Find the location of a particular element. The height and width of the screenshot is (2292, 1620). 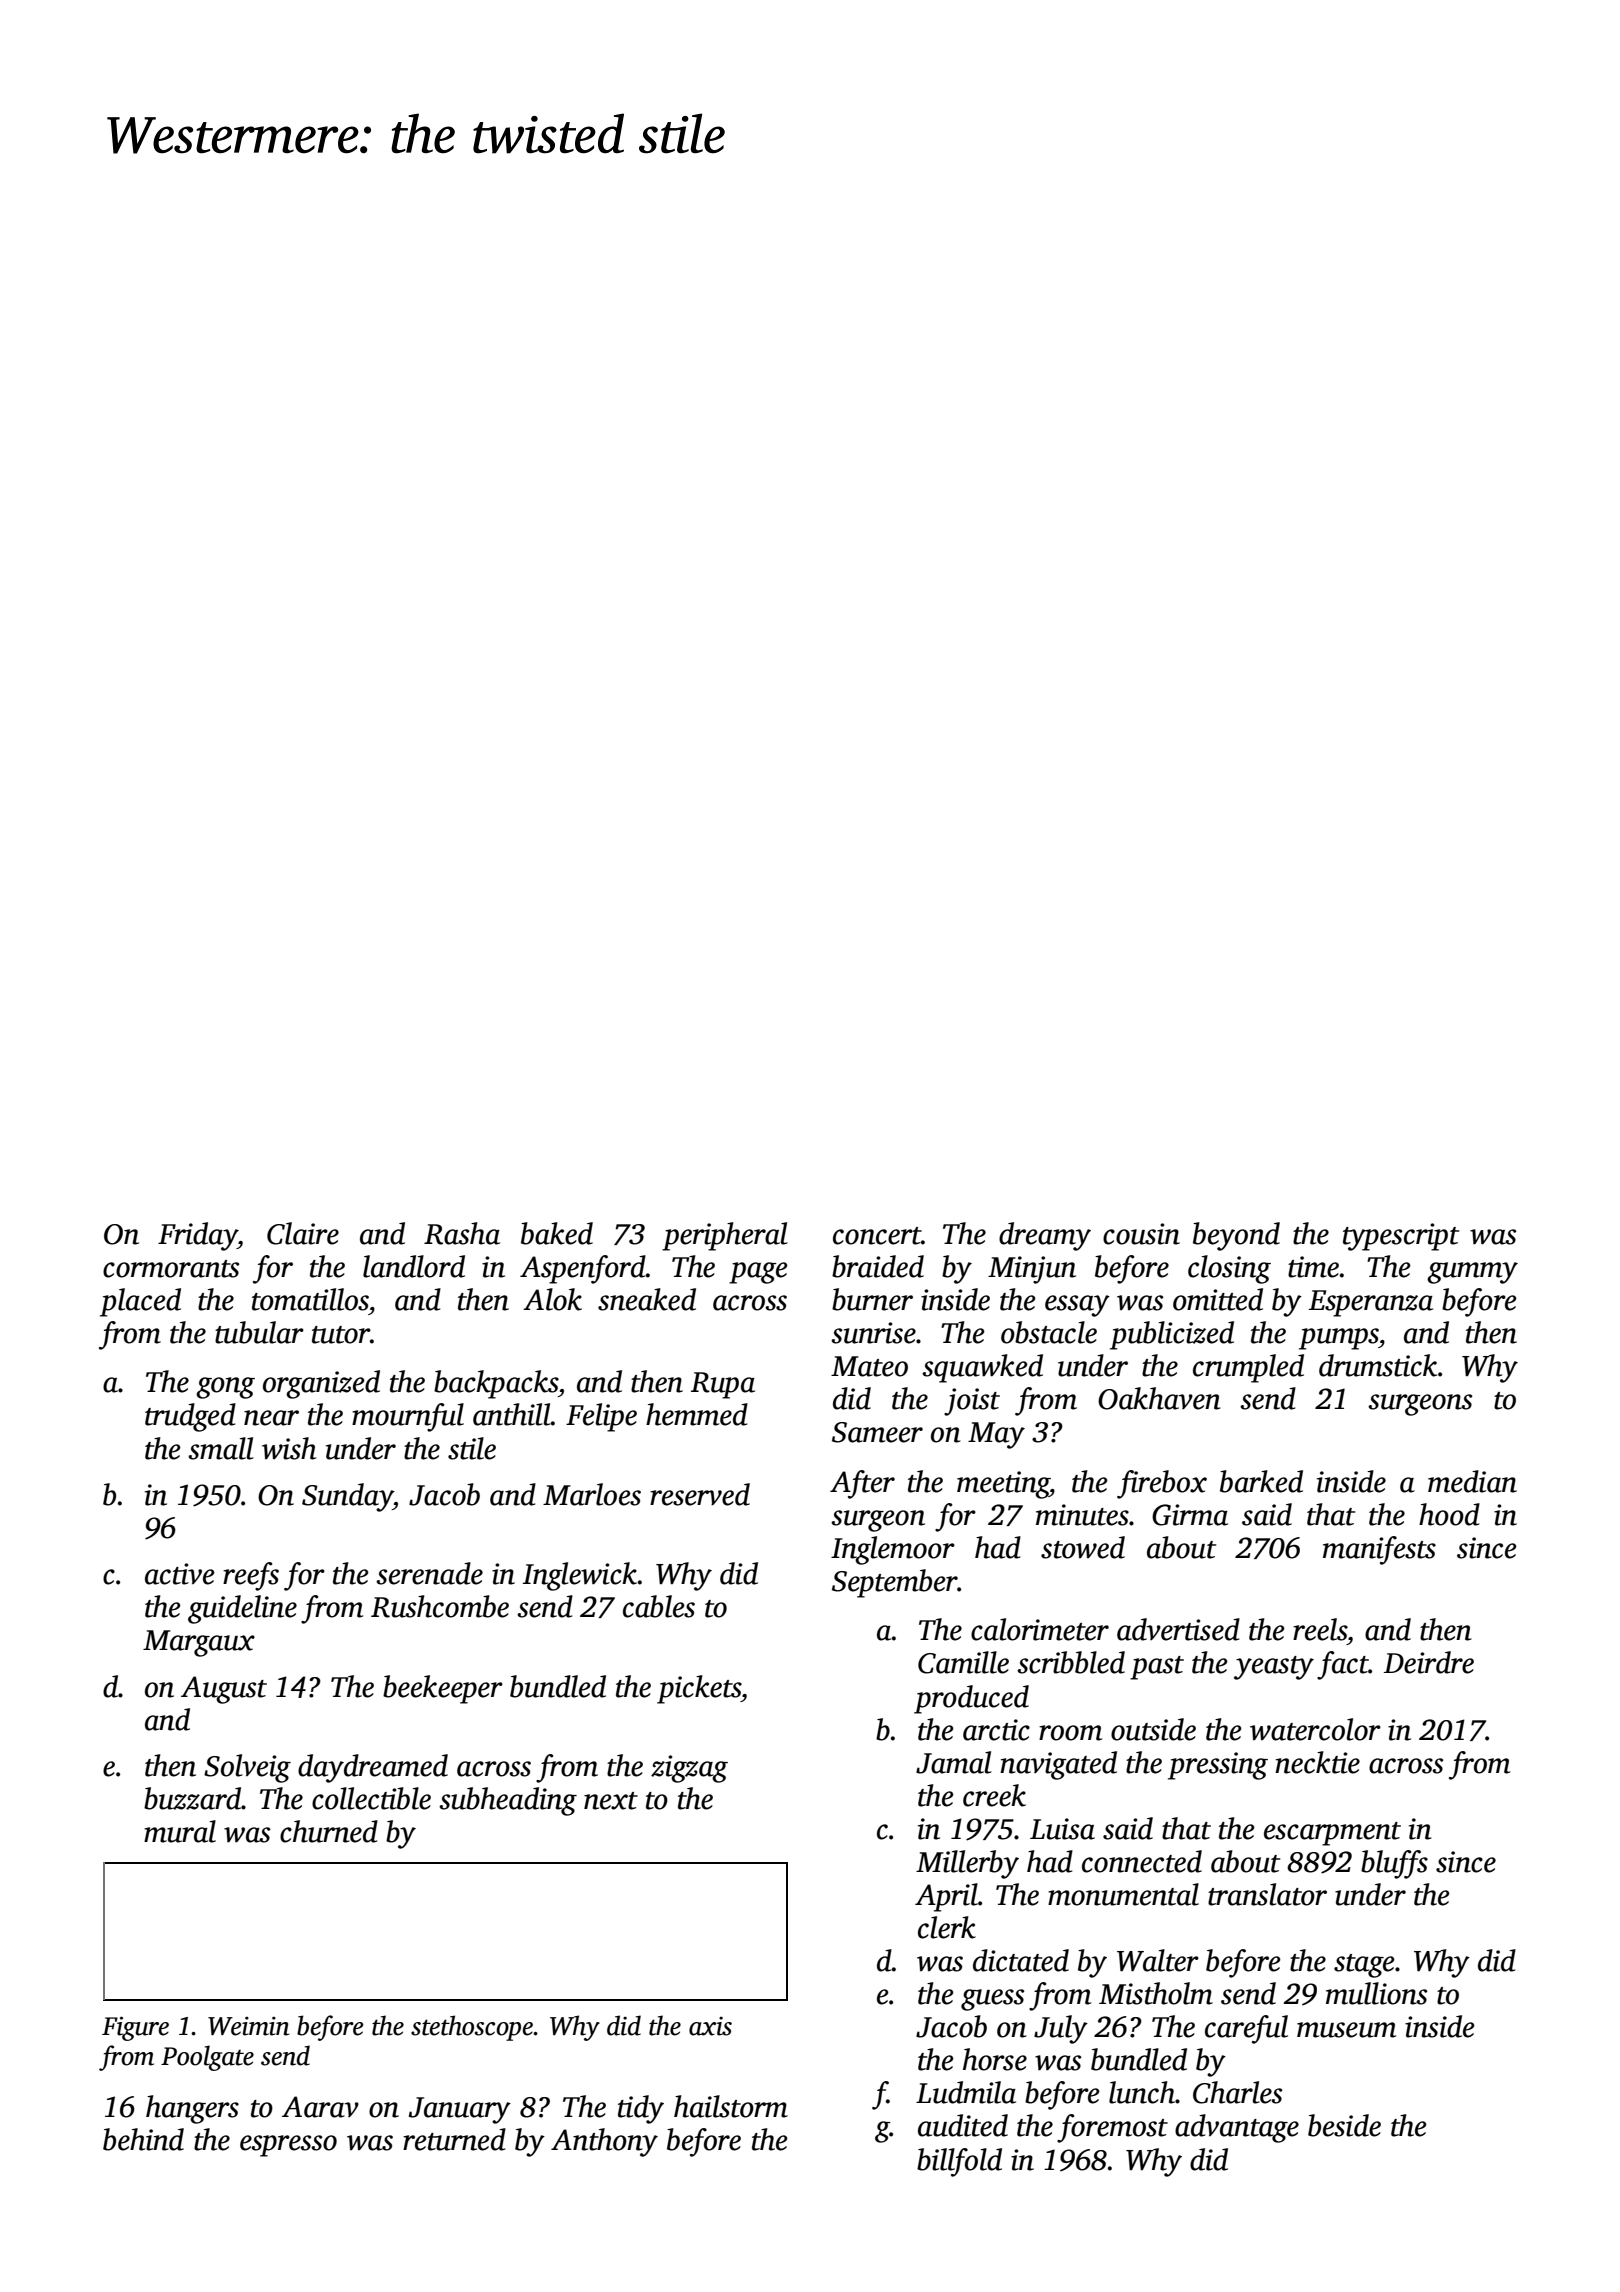

cormorants is located at coordinates (171, 1269).
